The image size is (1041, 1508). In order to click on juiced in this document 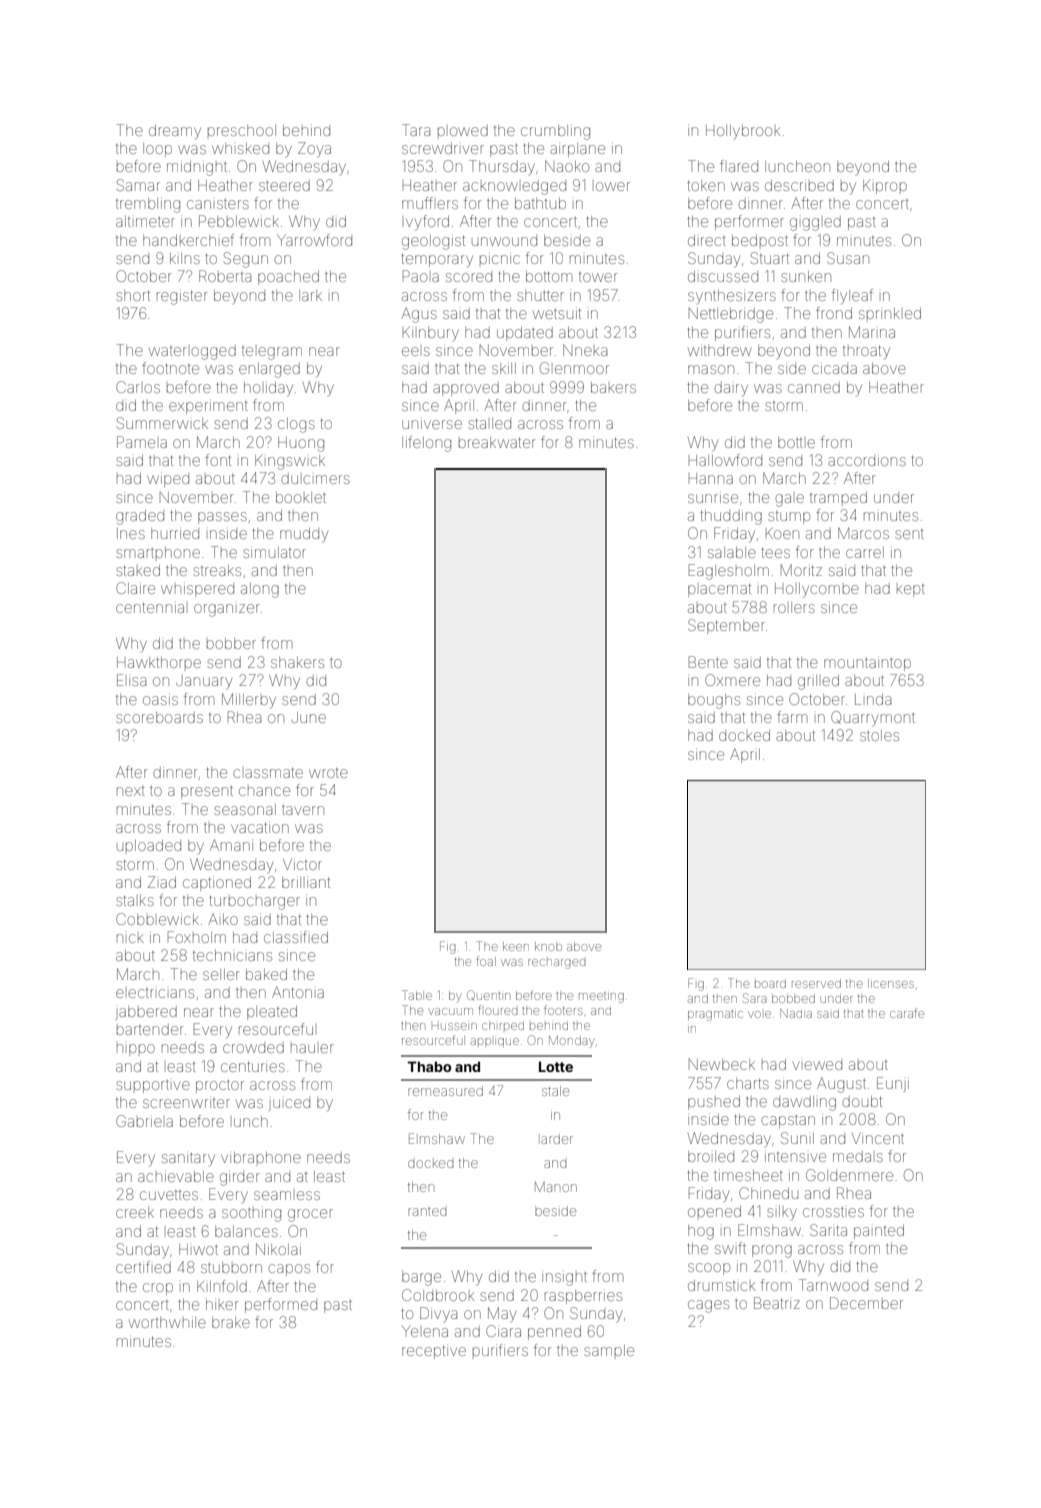, I will do `click(289, 1105)`.
